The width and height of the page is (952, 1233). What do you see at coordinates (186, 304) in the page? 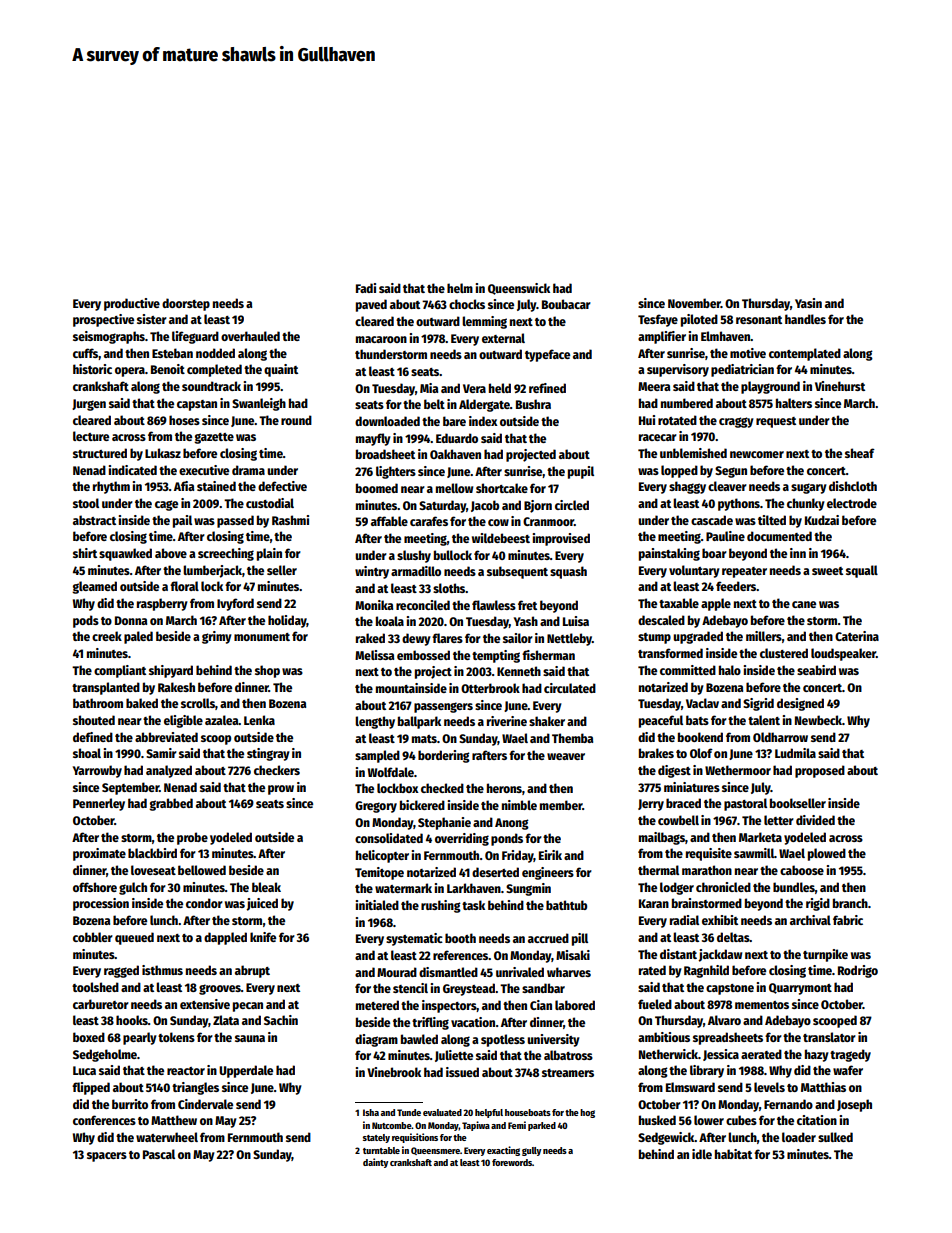
I see `doorstep` at bounding box center [186, 304].
